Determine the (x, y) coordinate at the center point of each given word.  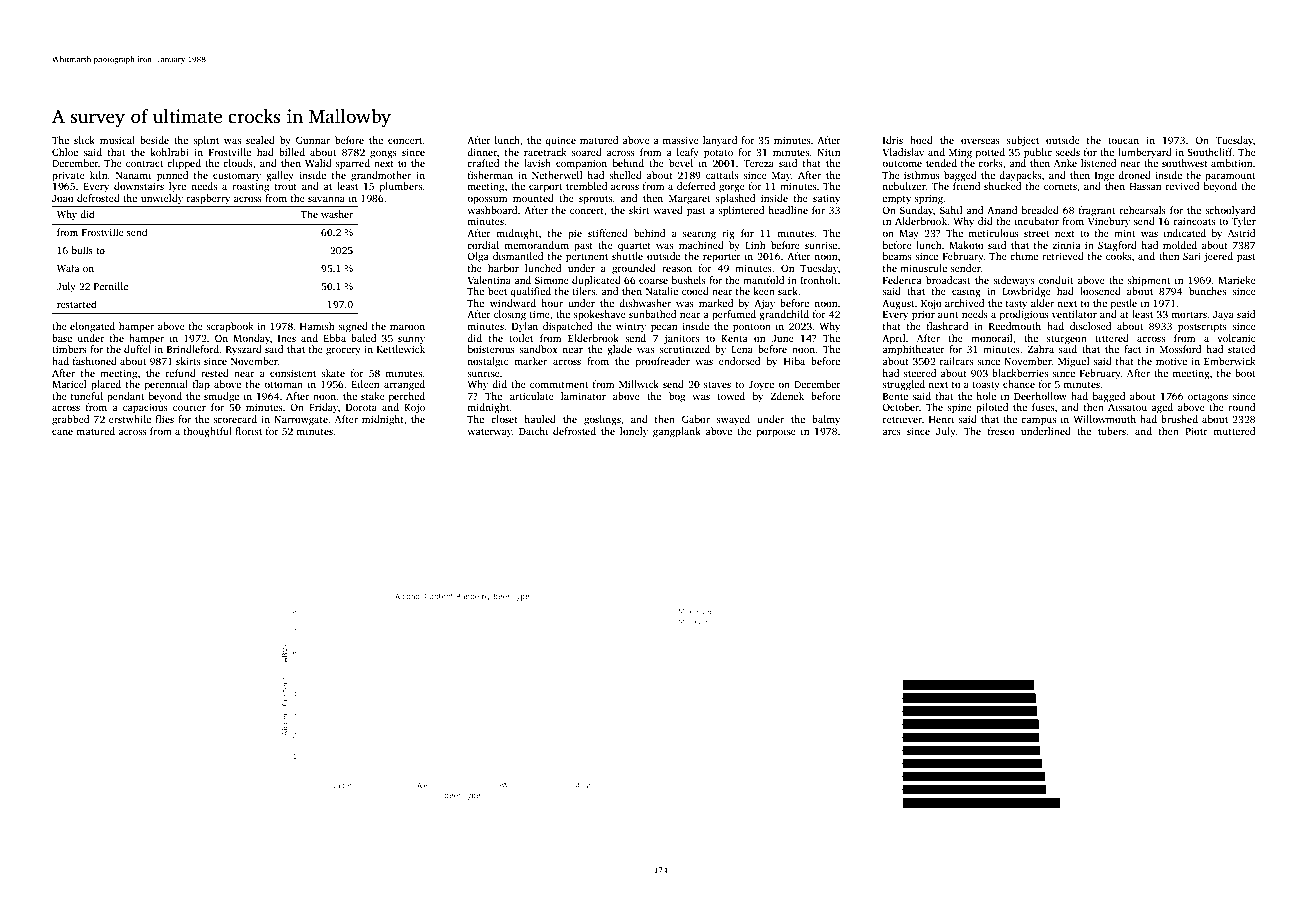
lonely (634, 432)
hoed (921, 140)
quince (560, 141)
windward (513, 303)
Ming (960, 153)
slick (84, 140)
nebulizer (904, 186)
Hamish (317, 326)
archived (964, 303)
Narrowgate (301, 421)
